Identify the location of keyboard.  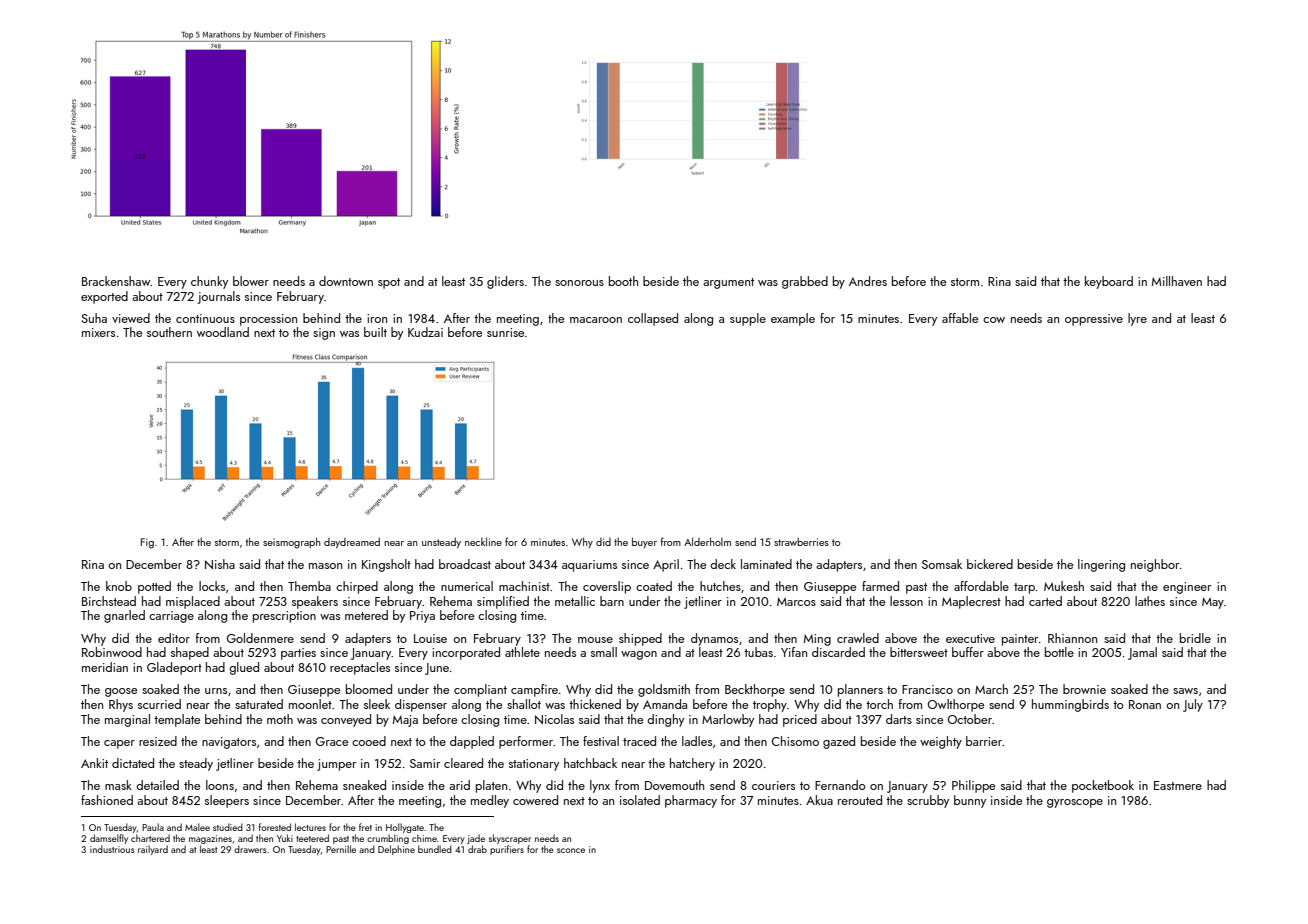
(1109, 282).
